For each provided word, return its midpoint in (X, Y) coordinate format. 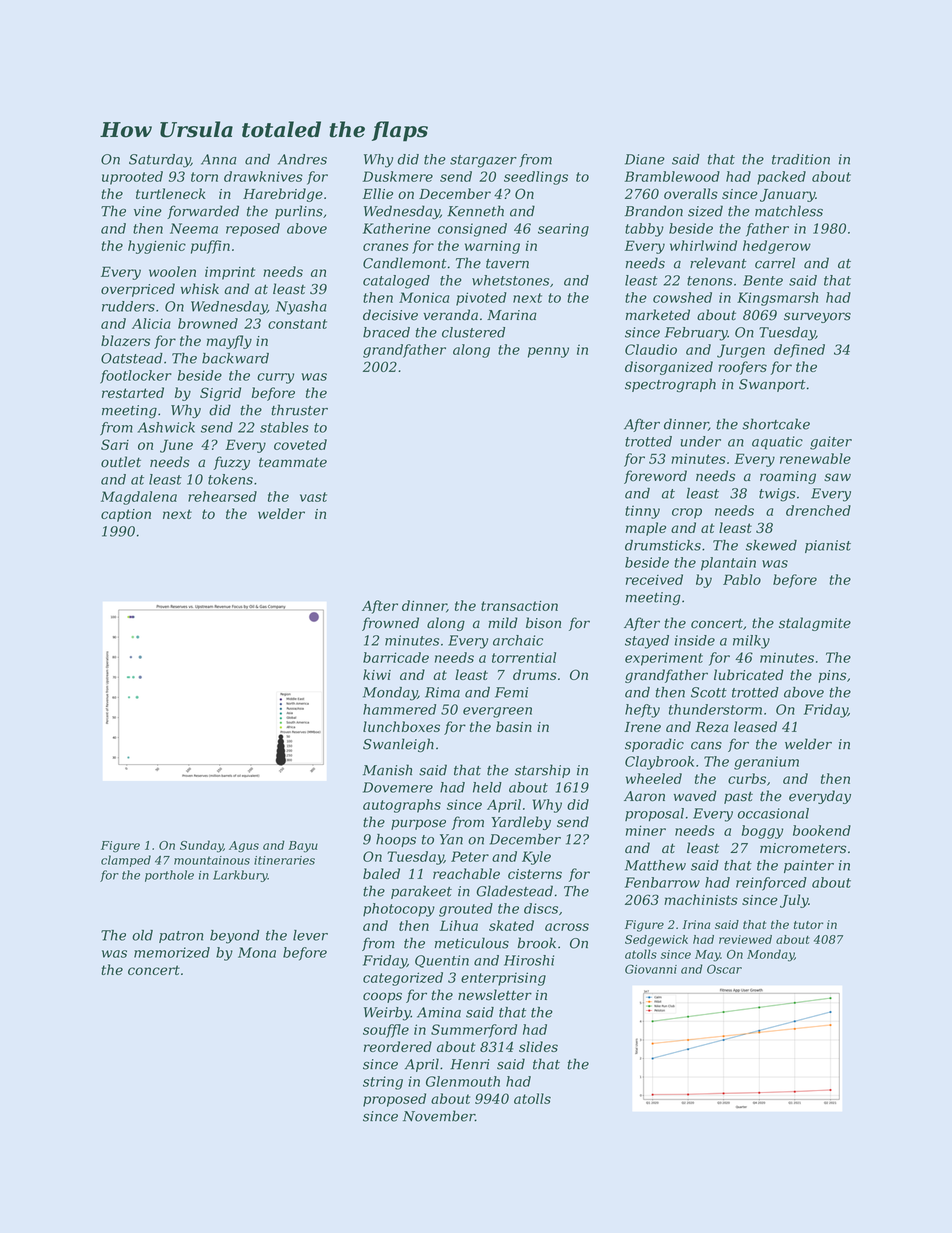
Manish (387, 770)
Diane (645, 159)
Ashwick (166, 427)
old (142, 935)
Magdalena (139, 498)
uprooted (132, 178)
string (383, 1083)
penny (548, 352)
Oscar (724, 969)
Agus (244, 847)
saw (837, 477)
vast (313, 497)
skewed (771, 545)
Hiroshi (529, 960)
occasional (773, 813)
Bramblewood (672, 176)
